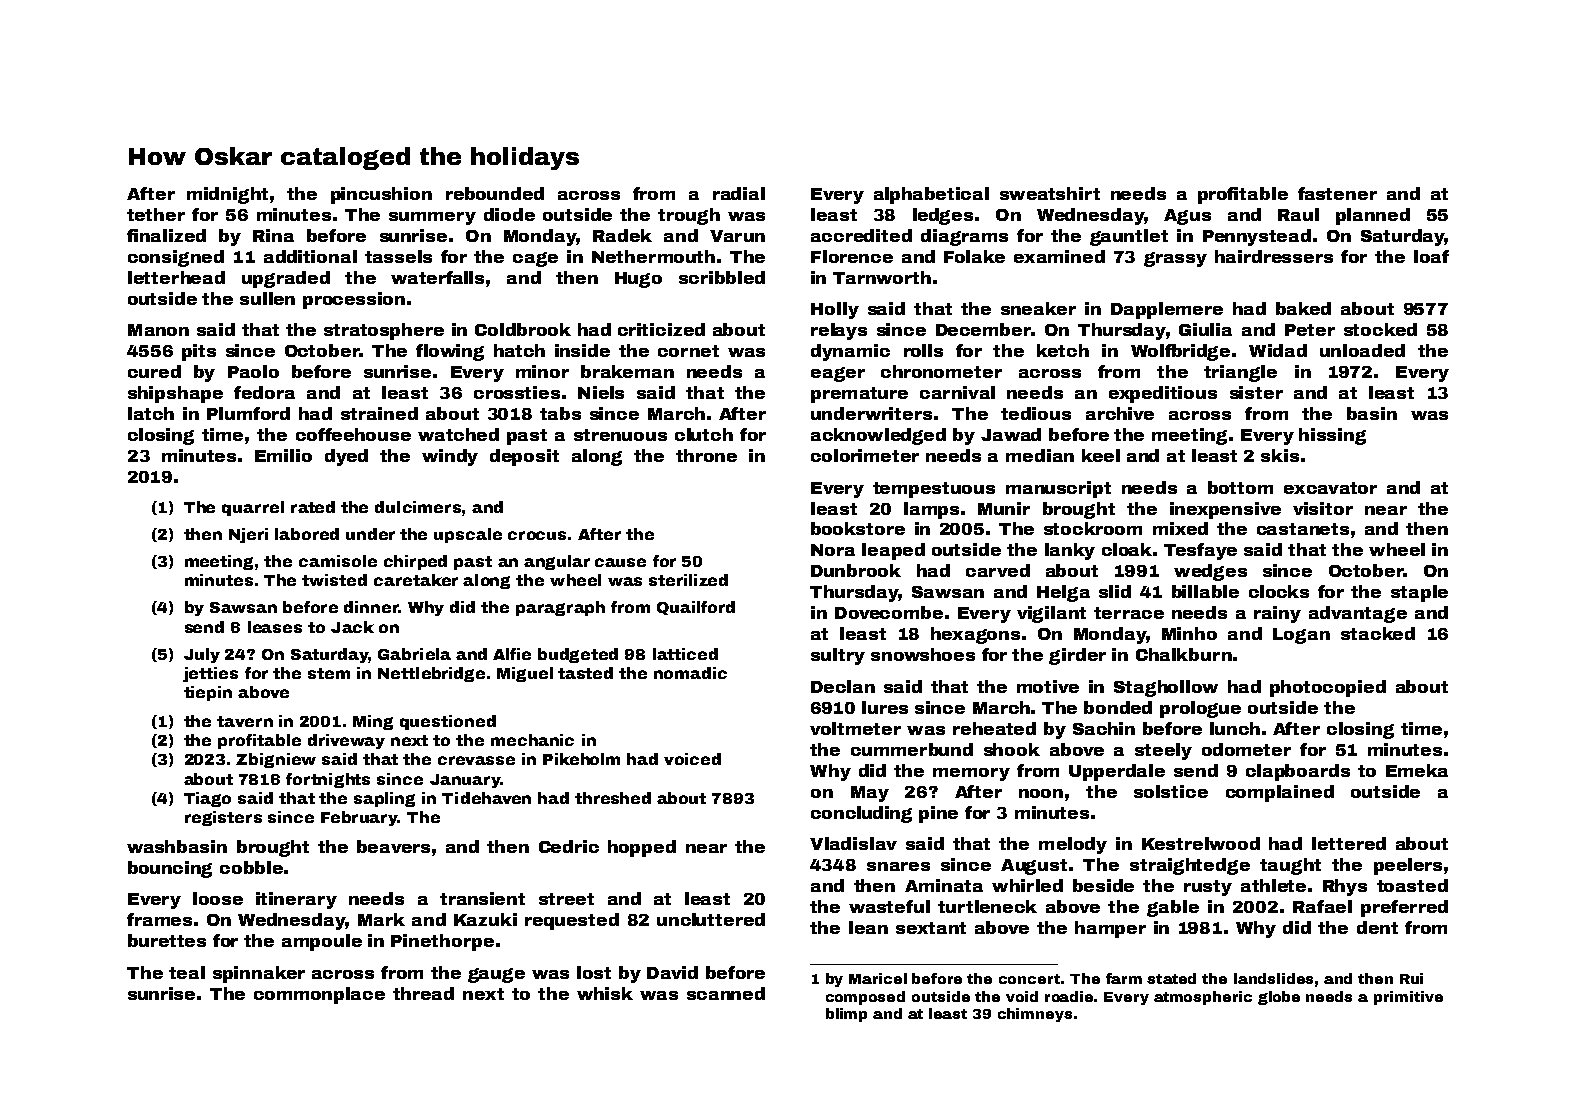 This screenshot has width=1576, height=1115. Describe the element at coordinates (1419, 593) in the screenshot. I see `staple` at that location.
